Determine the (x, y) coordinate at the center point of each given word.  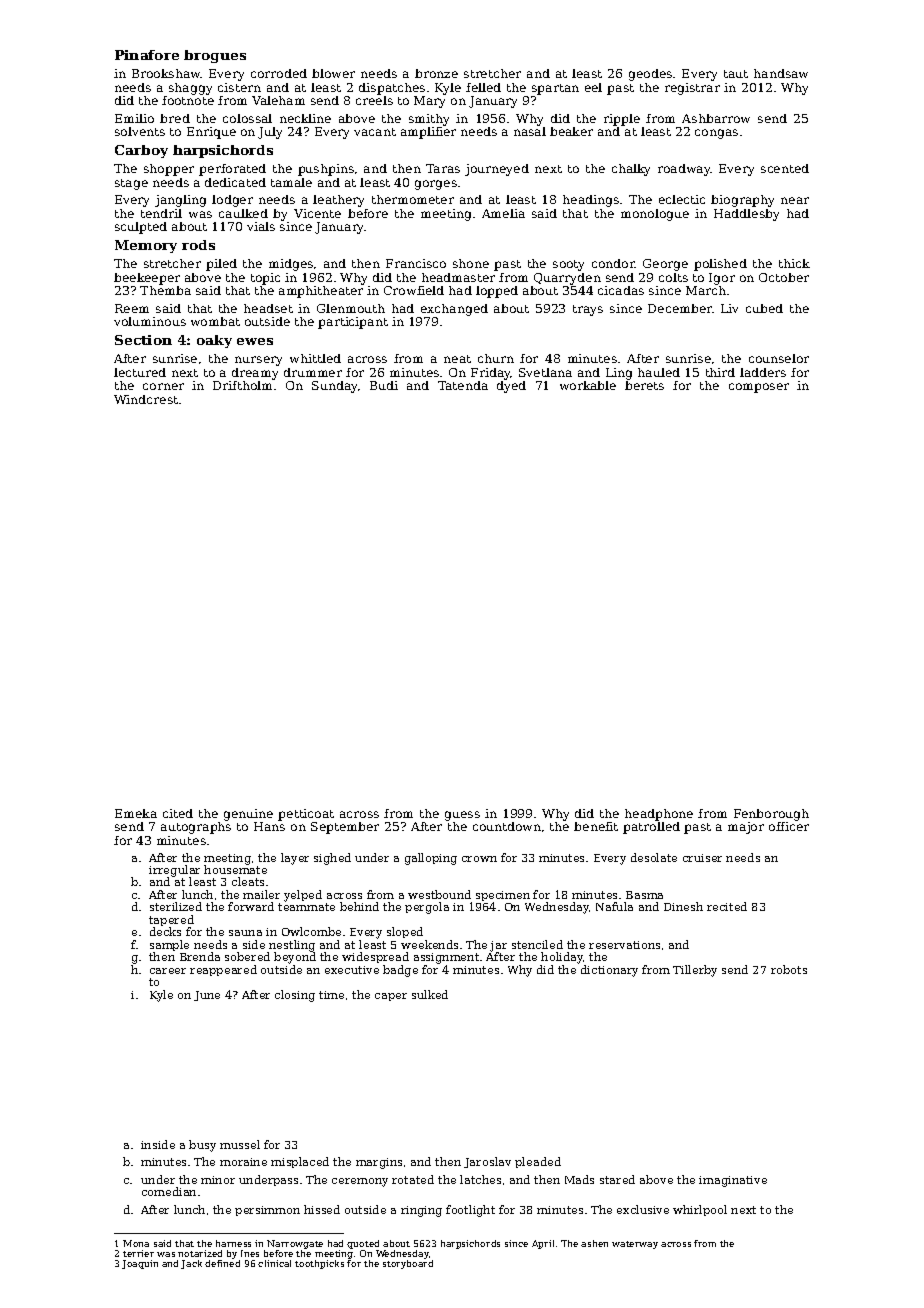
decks (165, 931)
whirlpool (700, 1210)
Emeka (136, 813)
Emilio (134, 118)
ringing (421, 1211)
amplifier (428, 133)
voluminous (150, 321)
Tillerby (695, 971)
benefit (596, 826)
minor (218, 1180)
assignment (446, 958)
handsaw (781, 73)
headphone (659, 815)
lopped (497, 292)
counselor (779, 358)
